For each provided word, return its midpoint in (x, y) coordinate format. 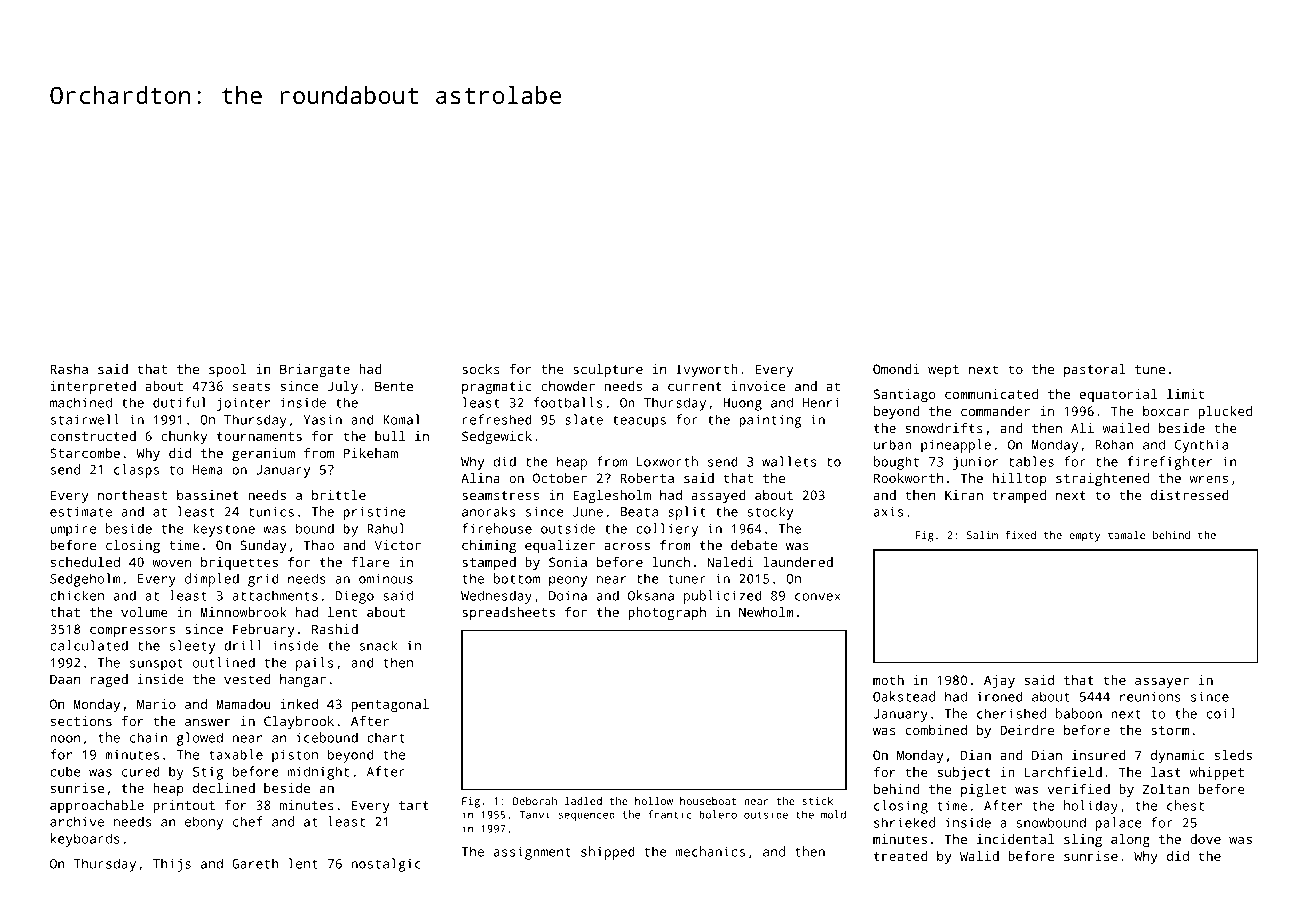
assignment (532, 853)
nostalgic (386, 865)
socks (481, 369)
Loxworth (667, 461)
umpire (73, 530)
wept (943, 371)
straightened (1102, 479)
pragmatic (496, 387)
